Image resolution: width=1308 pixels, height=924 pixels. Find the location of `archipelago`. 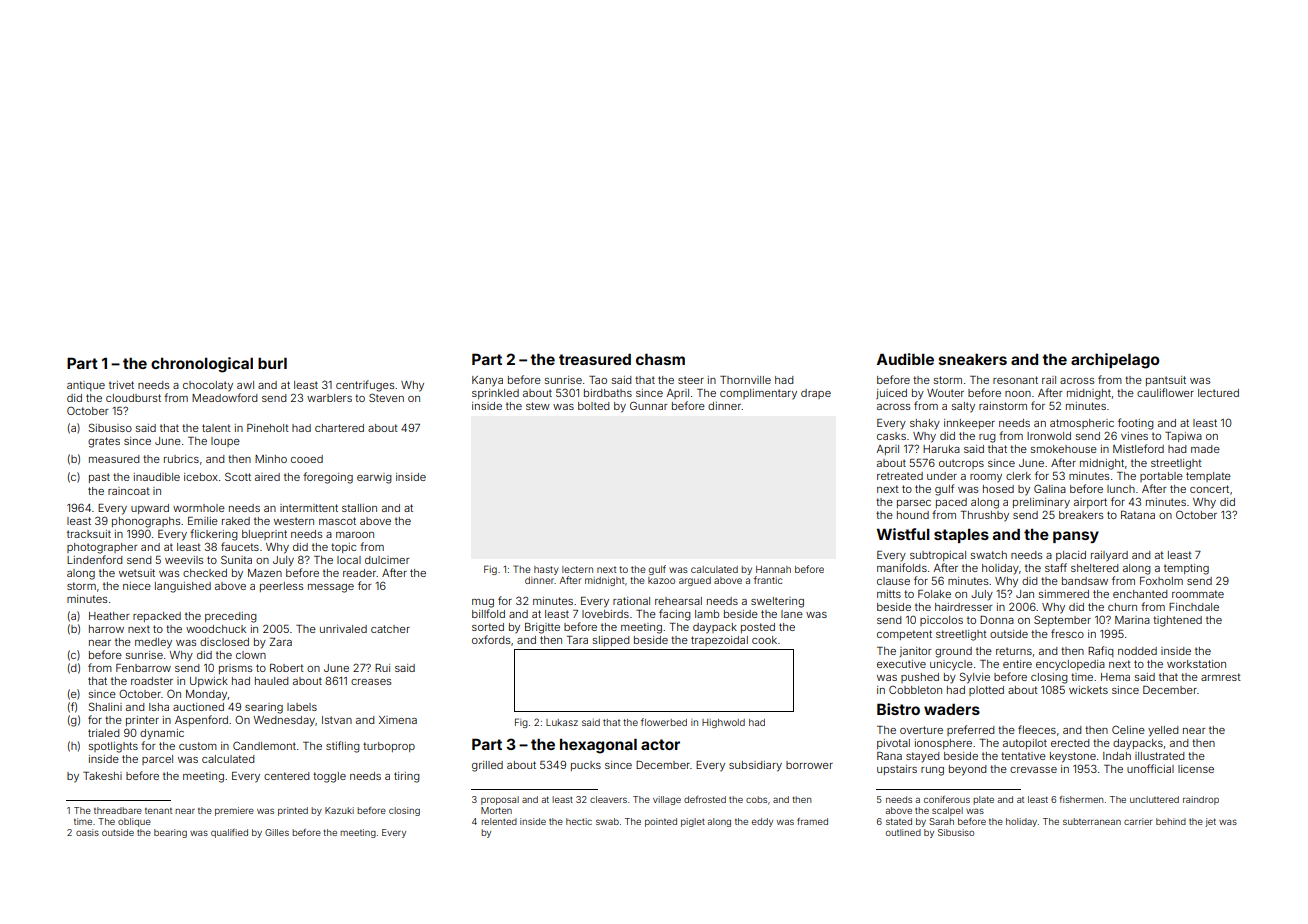

archipelago is located at coordinates (1115, 361).
